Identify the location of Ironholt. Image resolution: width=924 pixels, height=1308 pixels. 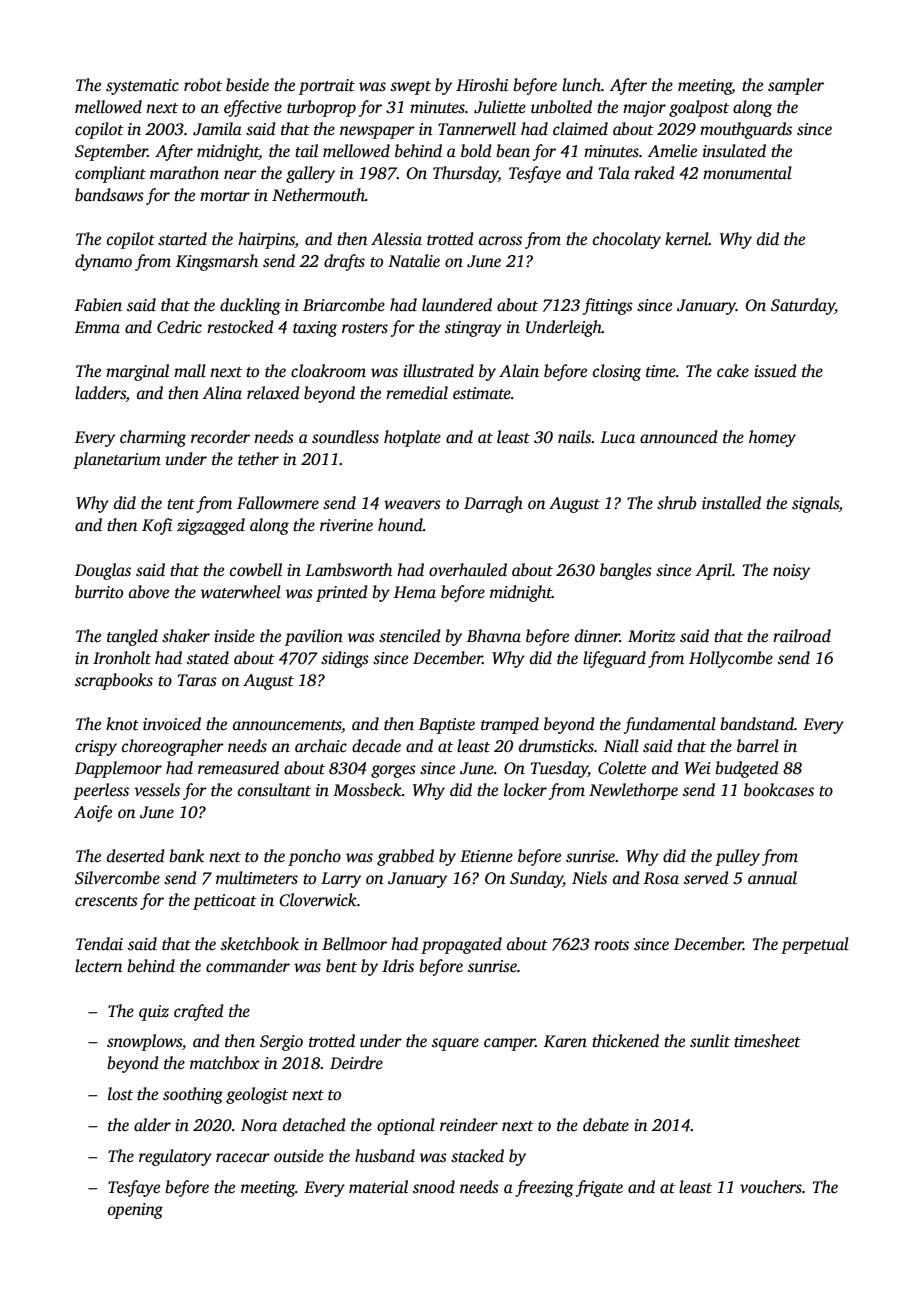
(122, 658).
